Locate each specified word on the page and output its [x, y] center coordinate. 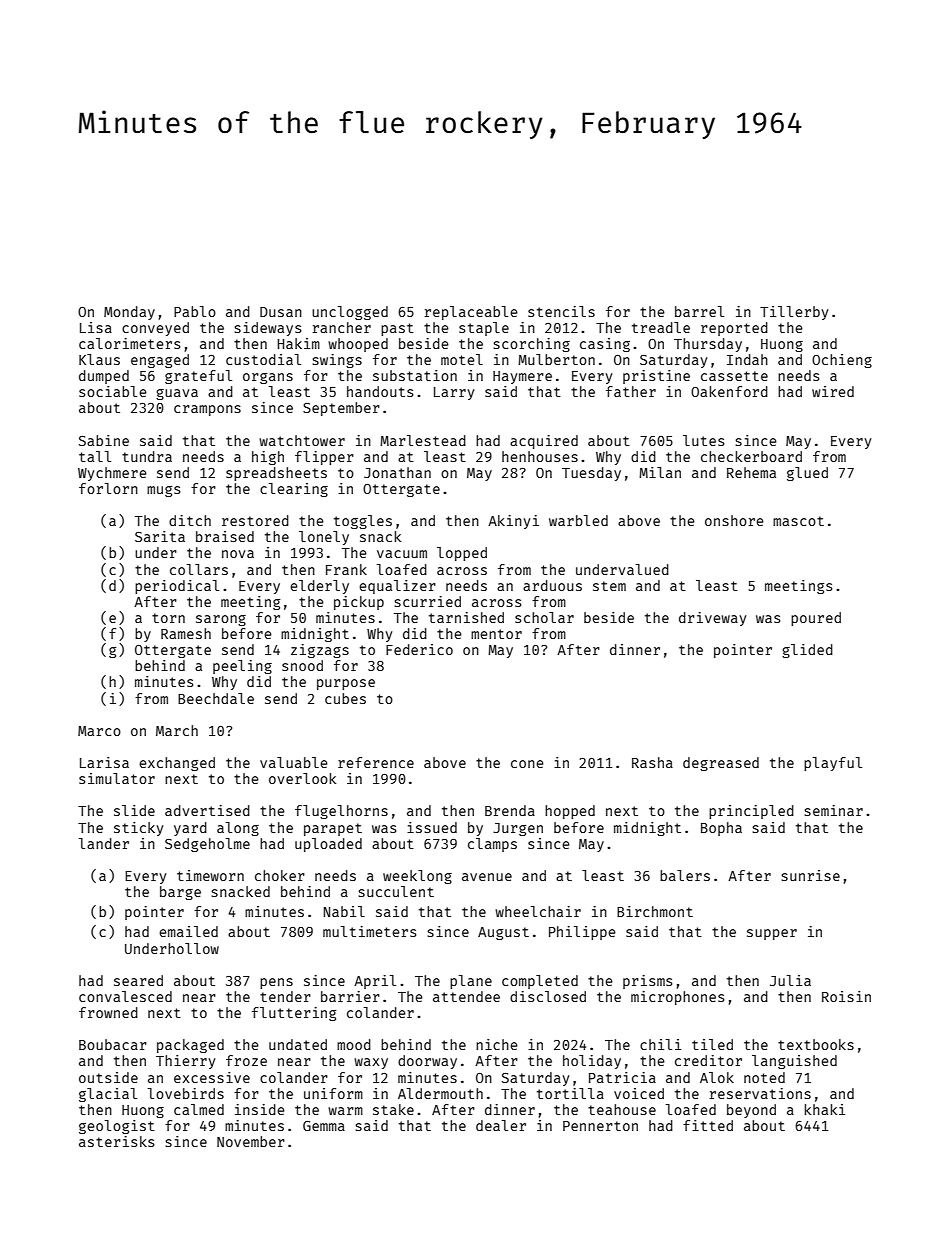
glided [807, 651]
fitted [708, 1125]
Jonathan [397, 472]
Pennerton [600, 1126]
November [251, 1141]
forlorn [108, 488]
